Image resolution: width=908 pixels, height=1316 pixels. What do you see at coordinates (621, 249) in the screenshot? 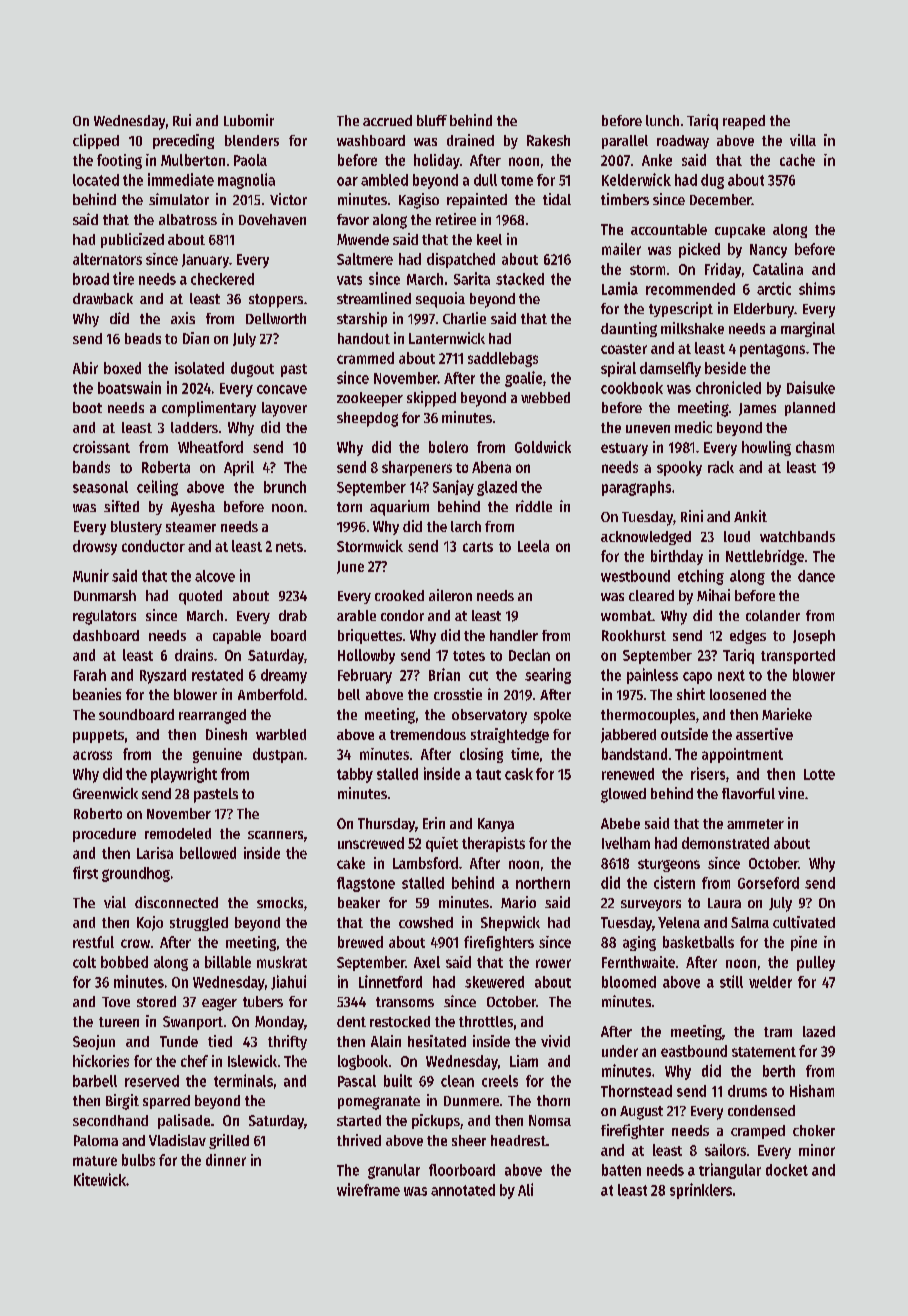
I see `mailer` at bounding box center [621, 249].
